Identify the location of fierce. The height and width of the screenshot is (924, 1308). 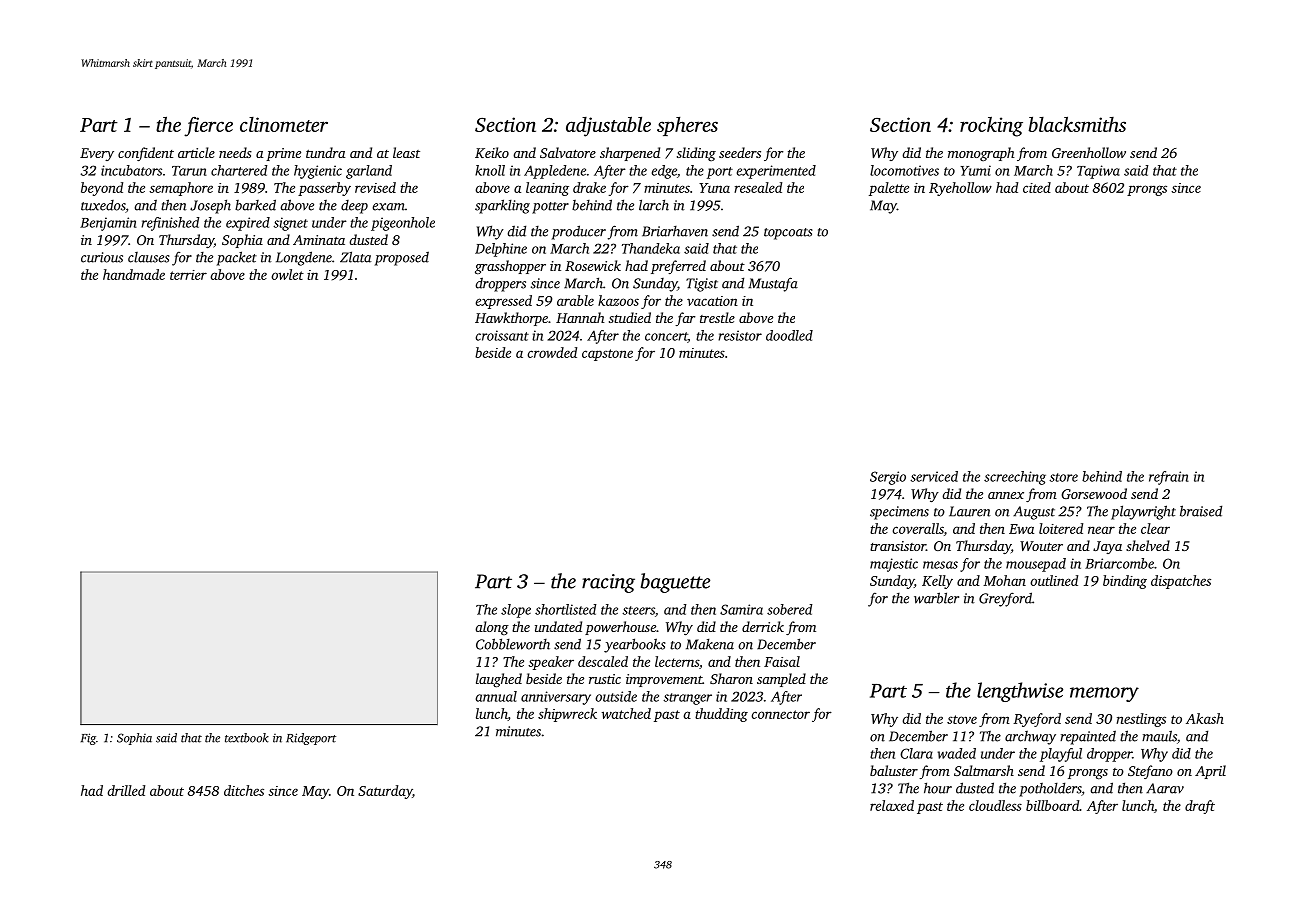
(208, 127).
